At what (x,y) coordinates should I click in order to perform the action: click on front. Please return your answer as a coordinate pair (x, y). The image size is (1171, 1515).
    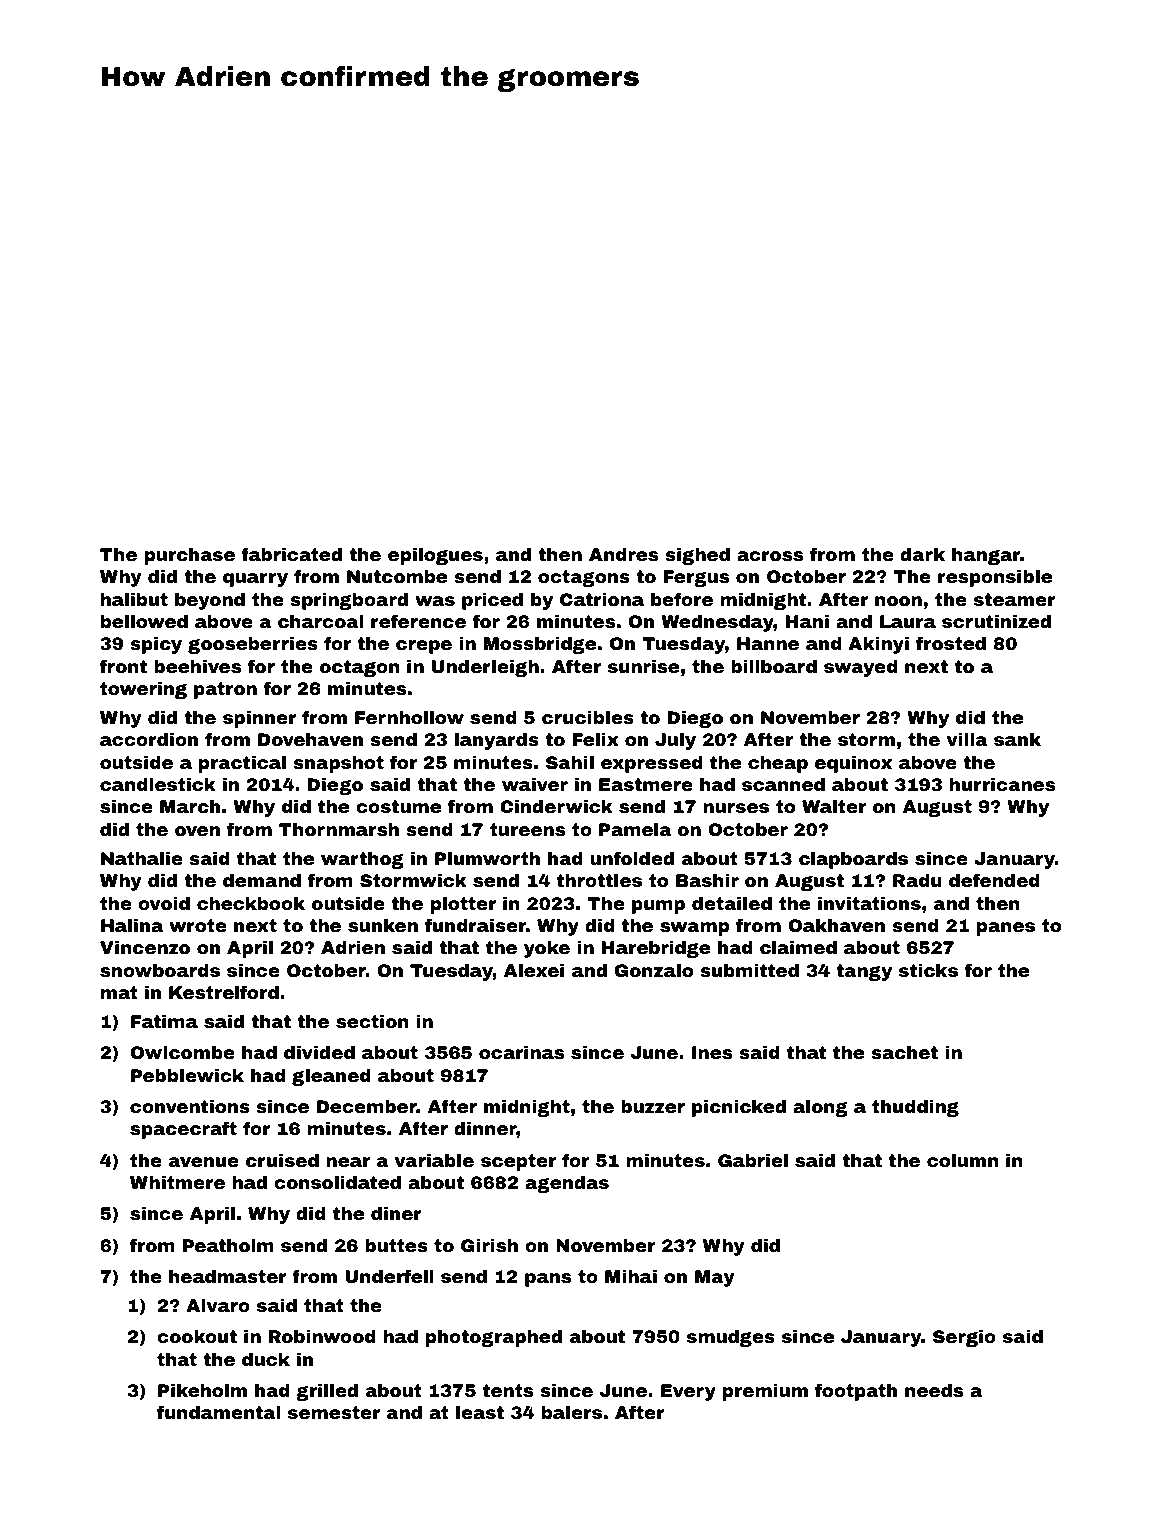
    Looking at the image, I should click on (123, 666).
